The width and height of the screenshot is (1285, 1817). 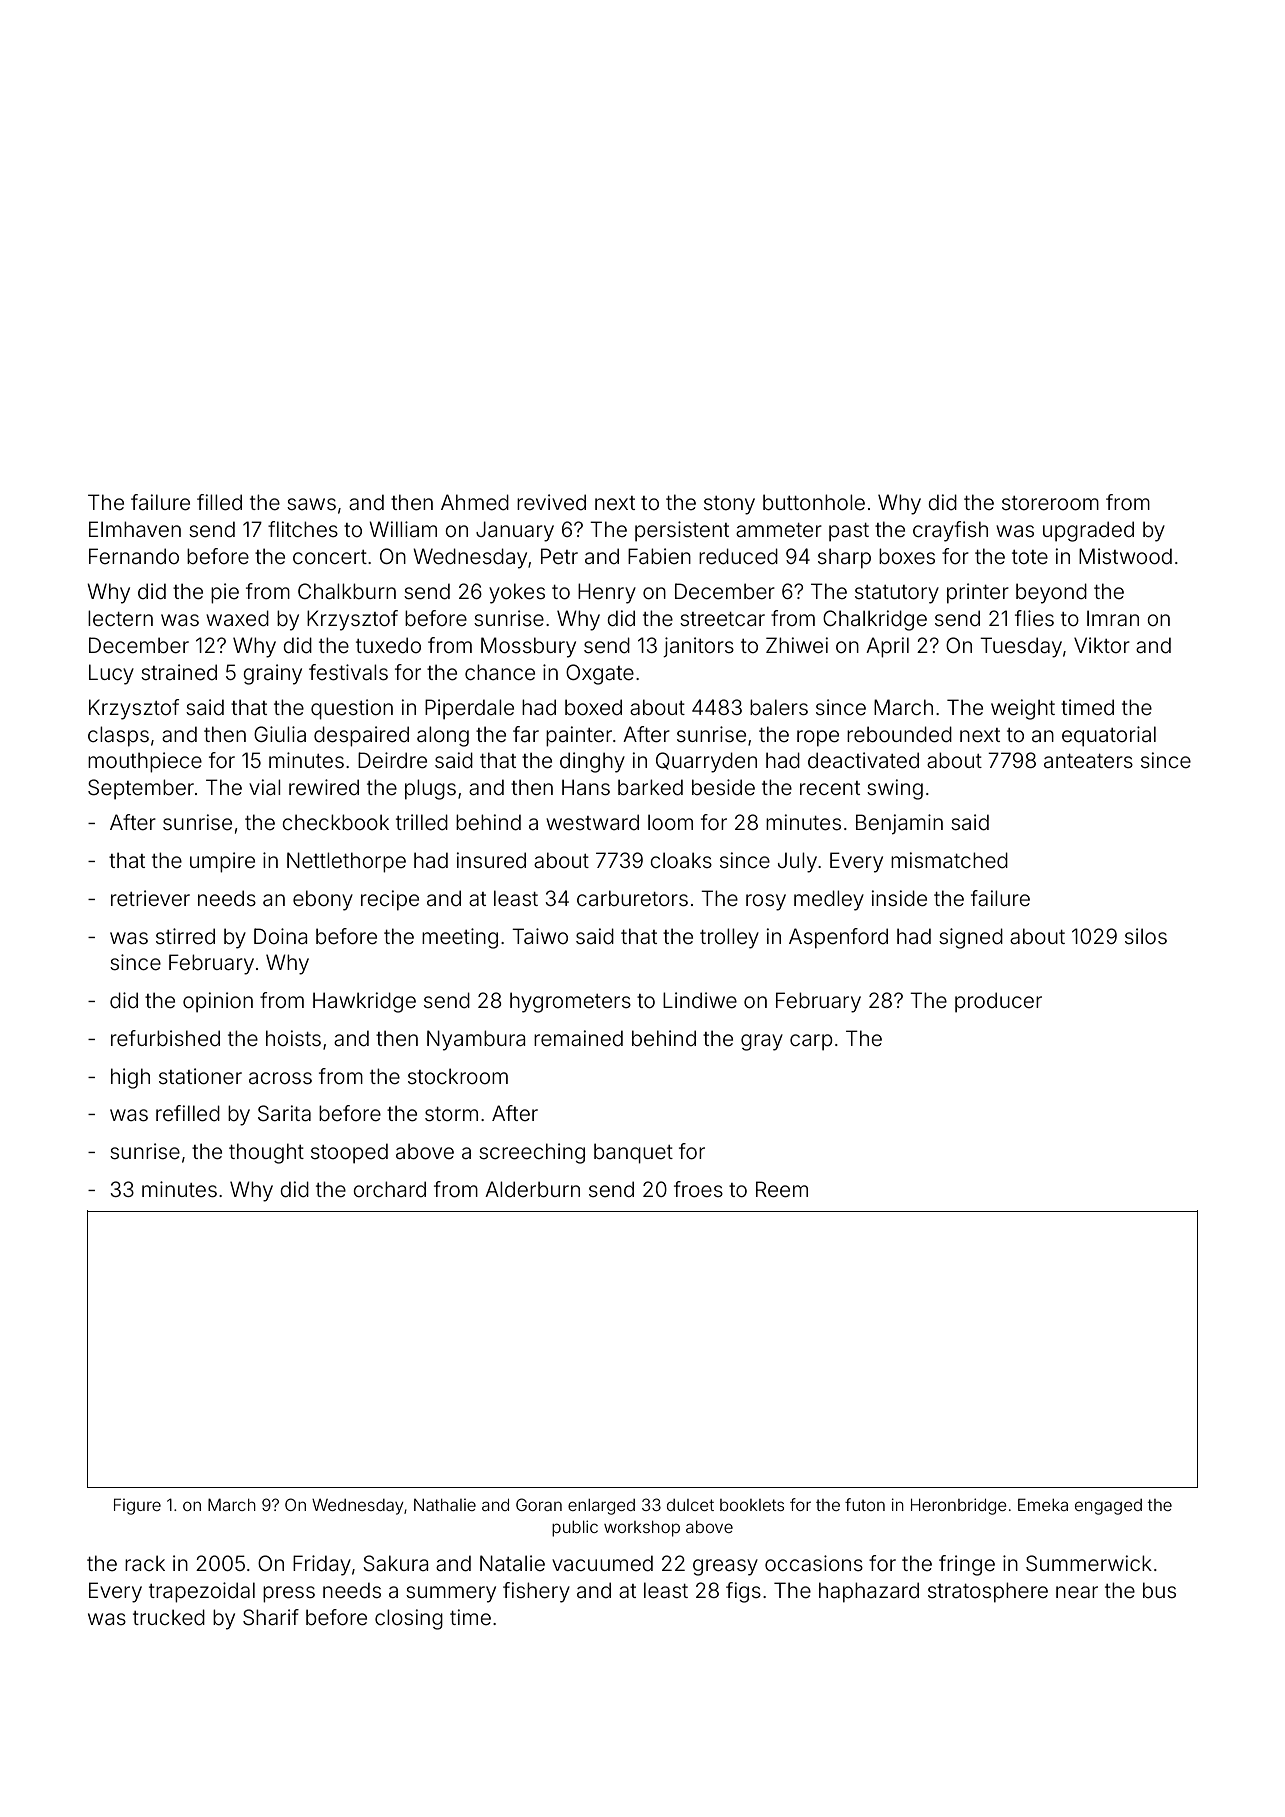 I want to click on yokes, so click(x=517, y=593).
